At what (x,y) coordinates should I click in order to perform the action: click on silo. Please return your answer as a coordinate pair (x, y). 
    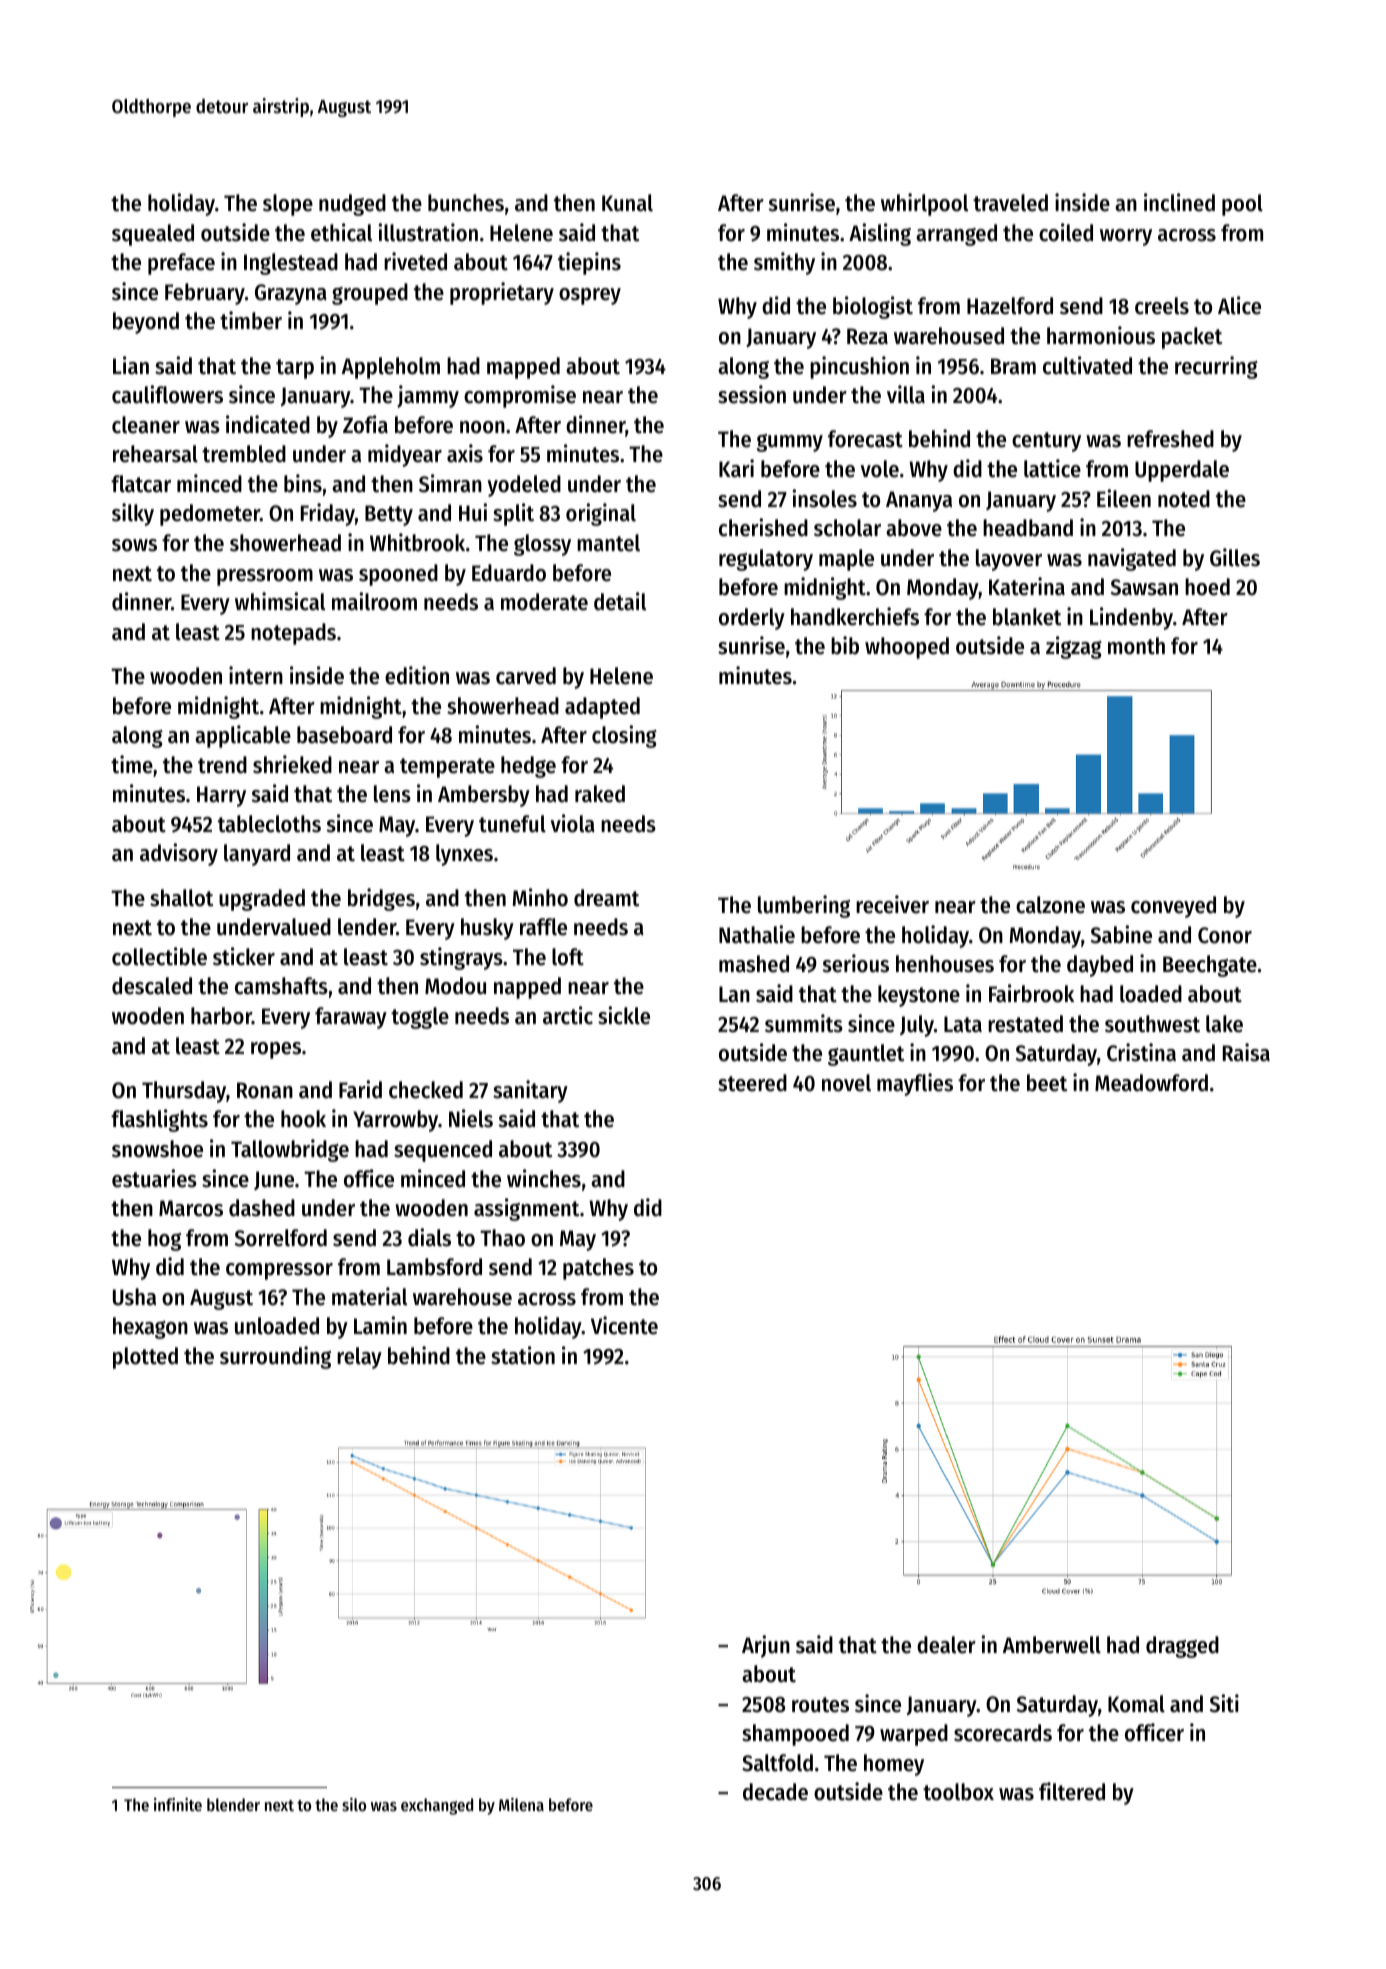
    Looking at the image, I should click on (354, 1804).
